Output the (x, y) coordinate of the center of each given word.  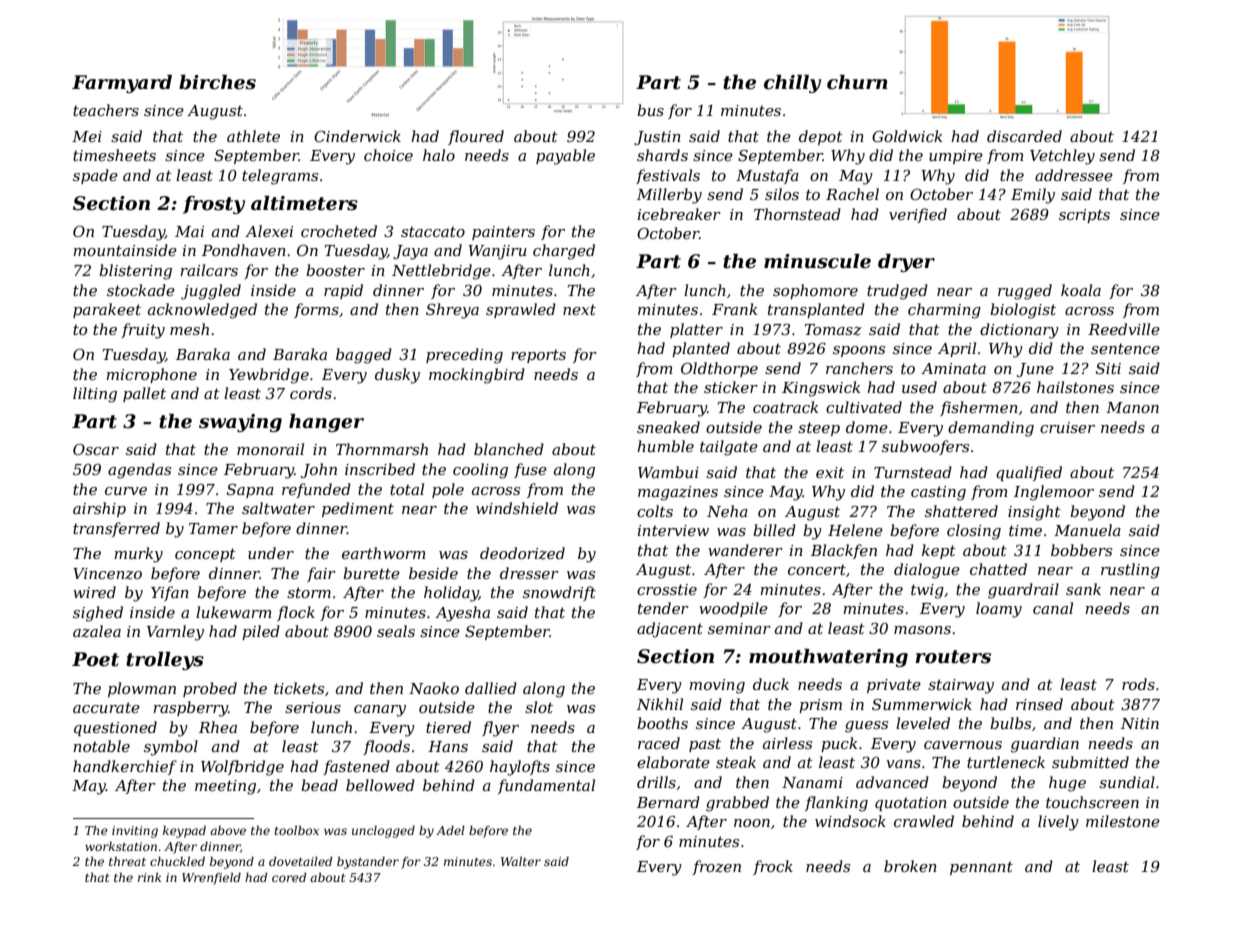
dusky (397, 376)
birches (217, 82)
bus (650, 110)
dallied (491, 688)
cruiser (1067, 427)
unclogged (383, 832)
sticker (731, 387)
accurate (106, 707)
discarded (1024, 136)
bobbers (1081, 550)
